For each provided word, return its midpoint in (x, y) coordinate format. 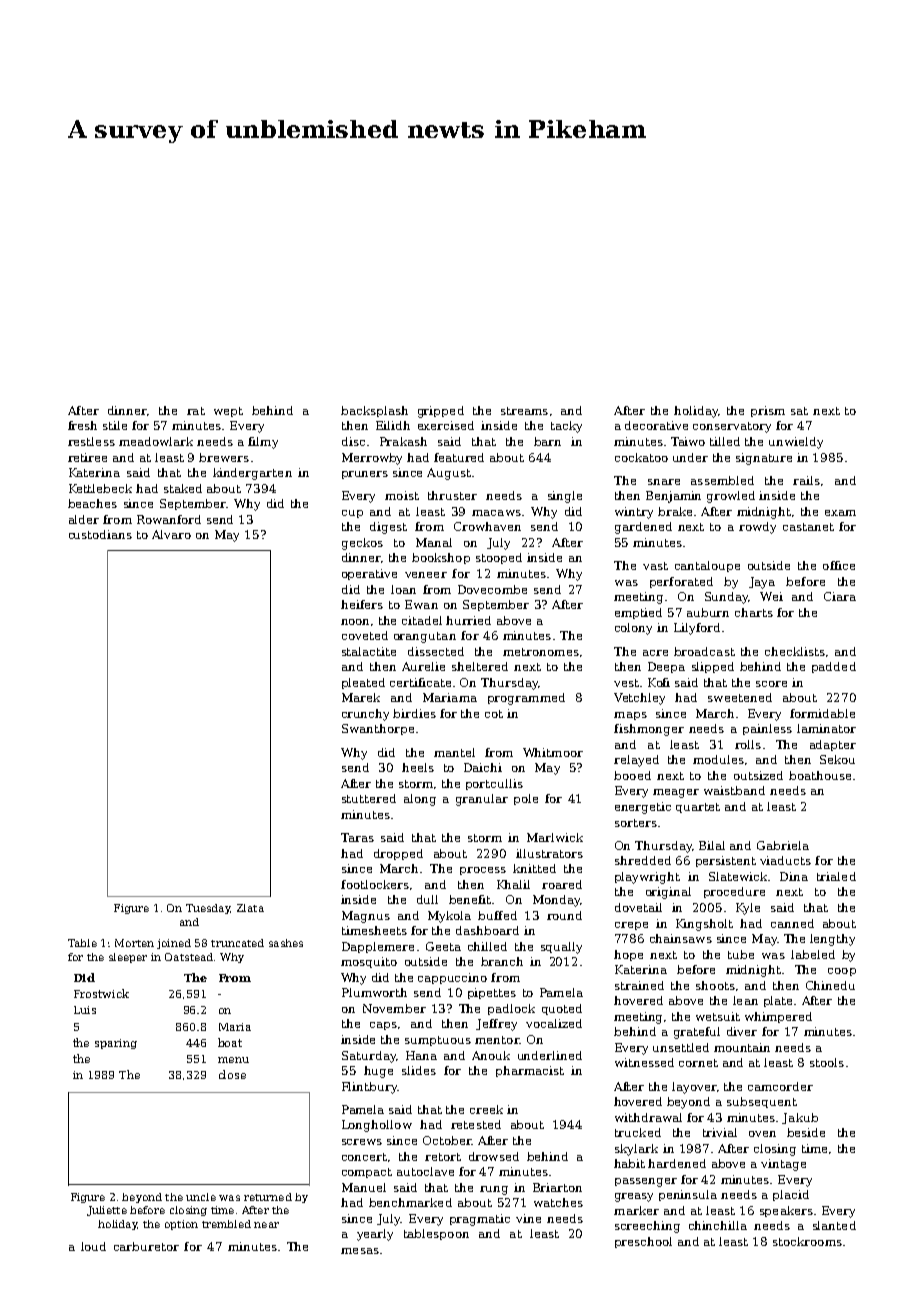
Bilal (712, 845)
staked (183, 488)
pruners (365, 475)
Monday (556, 901)
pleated (363, 683)
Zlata (250, 908)
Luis (85, 1010)
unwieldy (796, 443)
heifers (362, 604)
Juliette (107, 1211)
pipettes (492, 993)
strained (639, 985)
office (839, 565)
